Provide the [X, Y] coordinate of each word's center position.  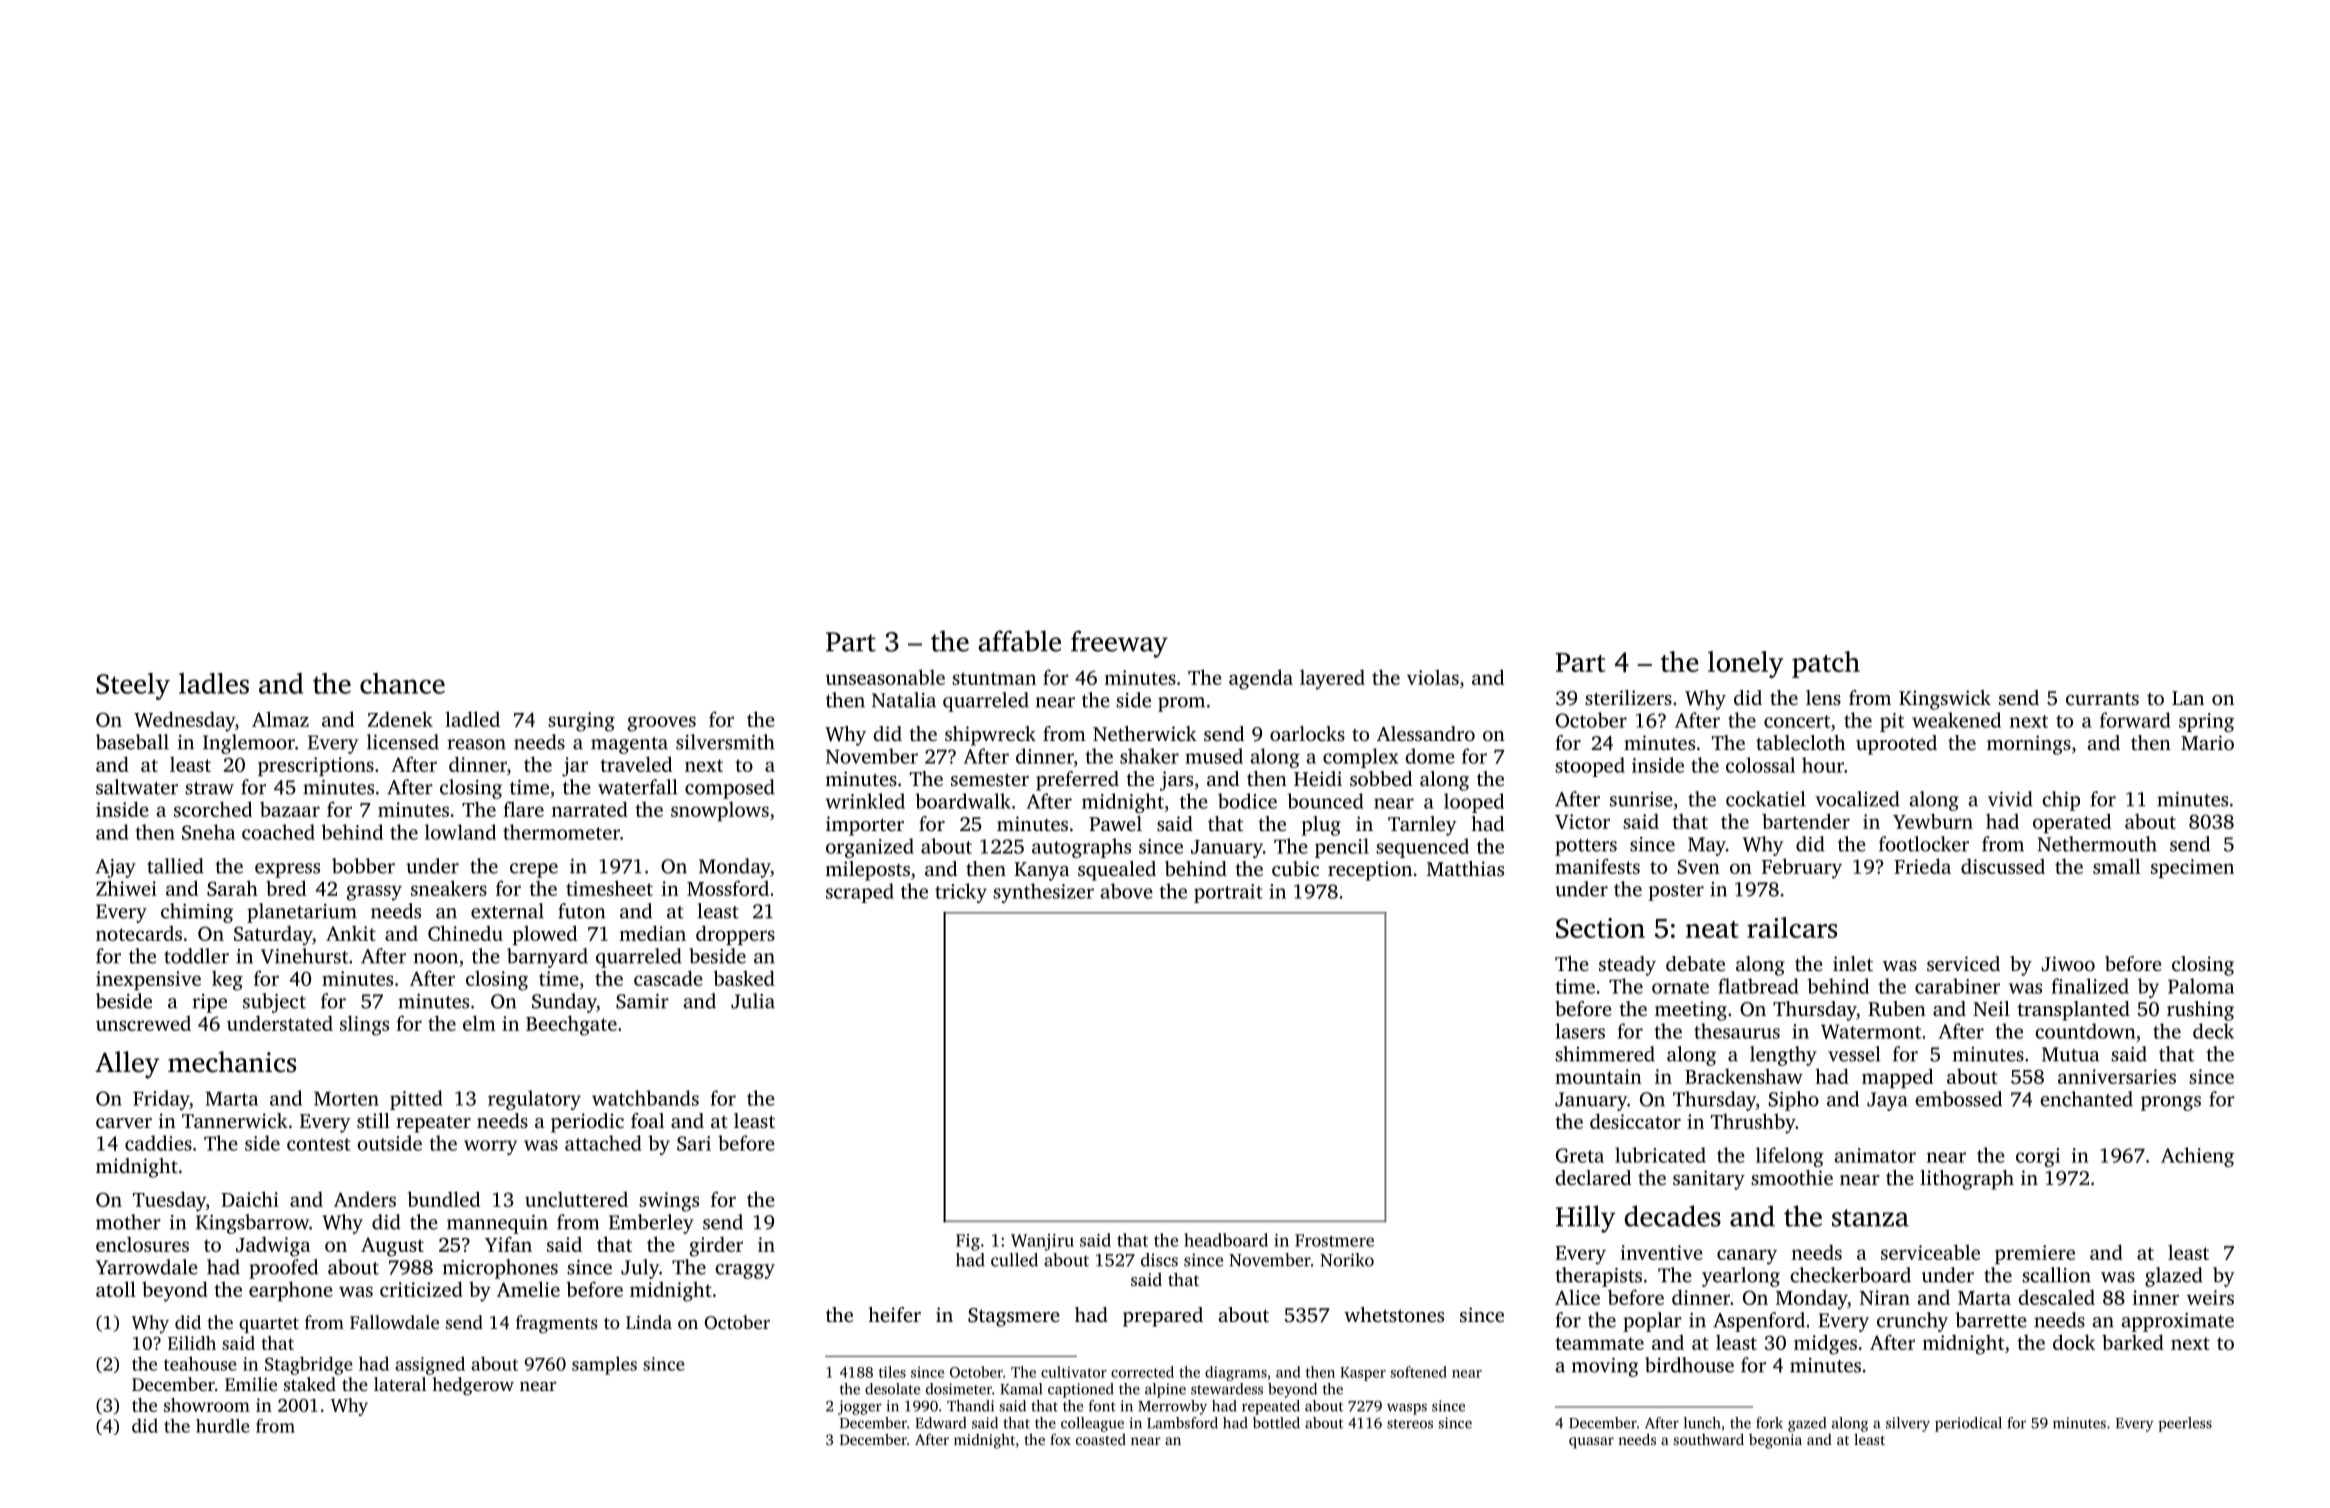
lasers [1580, 1031]
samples [604, 1365]
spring [2206, 722]
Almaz [280, 719]
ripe [209, 1003]
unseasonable [885, 677]
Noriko [1347, 1260]
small [2116, 866]
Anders [365, 1199]
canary [1747, 1257]
